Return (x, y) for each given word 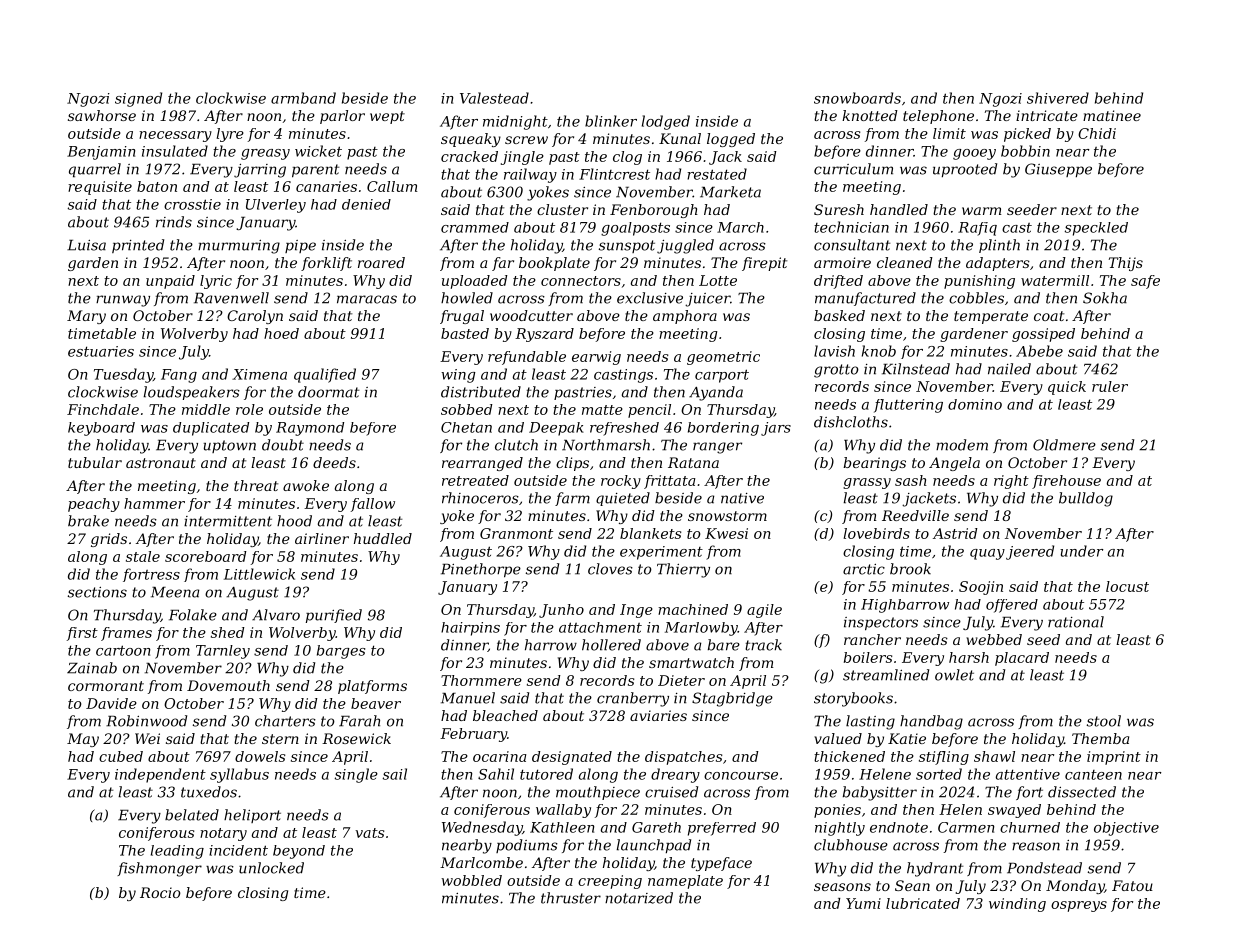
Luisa (86, 245)
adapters (998, 264)
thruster (571, 898)
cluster (562, 209)
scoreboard (206, 556)
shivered (1058, 98)
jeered (1030, 552)
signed (138, 99)
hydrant (935, 869)
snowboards (857, 98)
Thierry (683, 570)
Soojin (981, 588)
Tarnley (223, 652)
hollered (611, 645)
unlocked (271, 868)
